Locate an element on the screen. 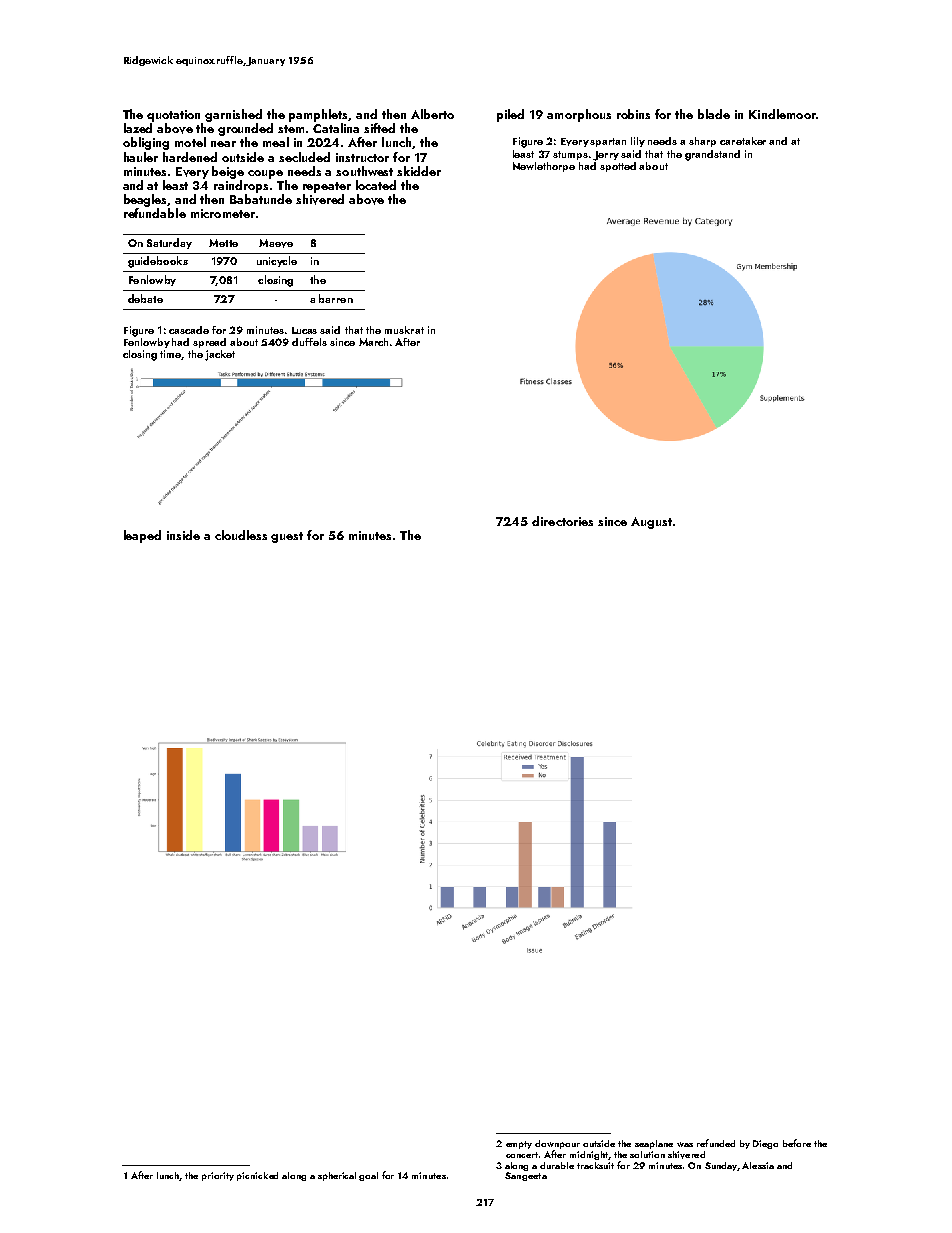 The image size is (952, 1233). goal is located at coordinates (368, 1176).
